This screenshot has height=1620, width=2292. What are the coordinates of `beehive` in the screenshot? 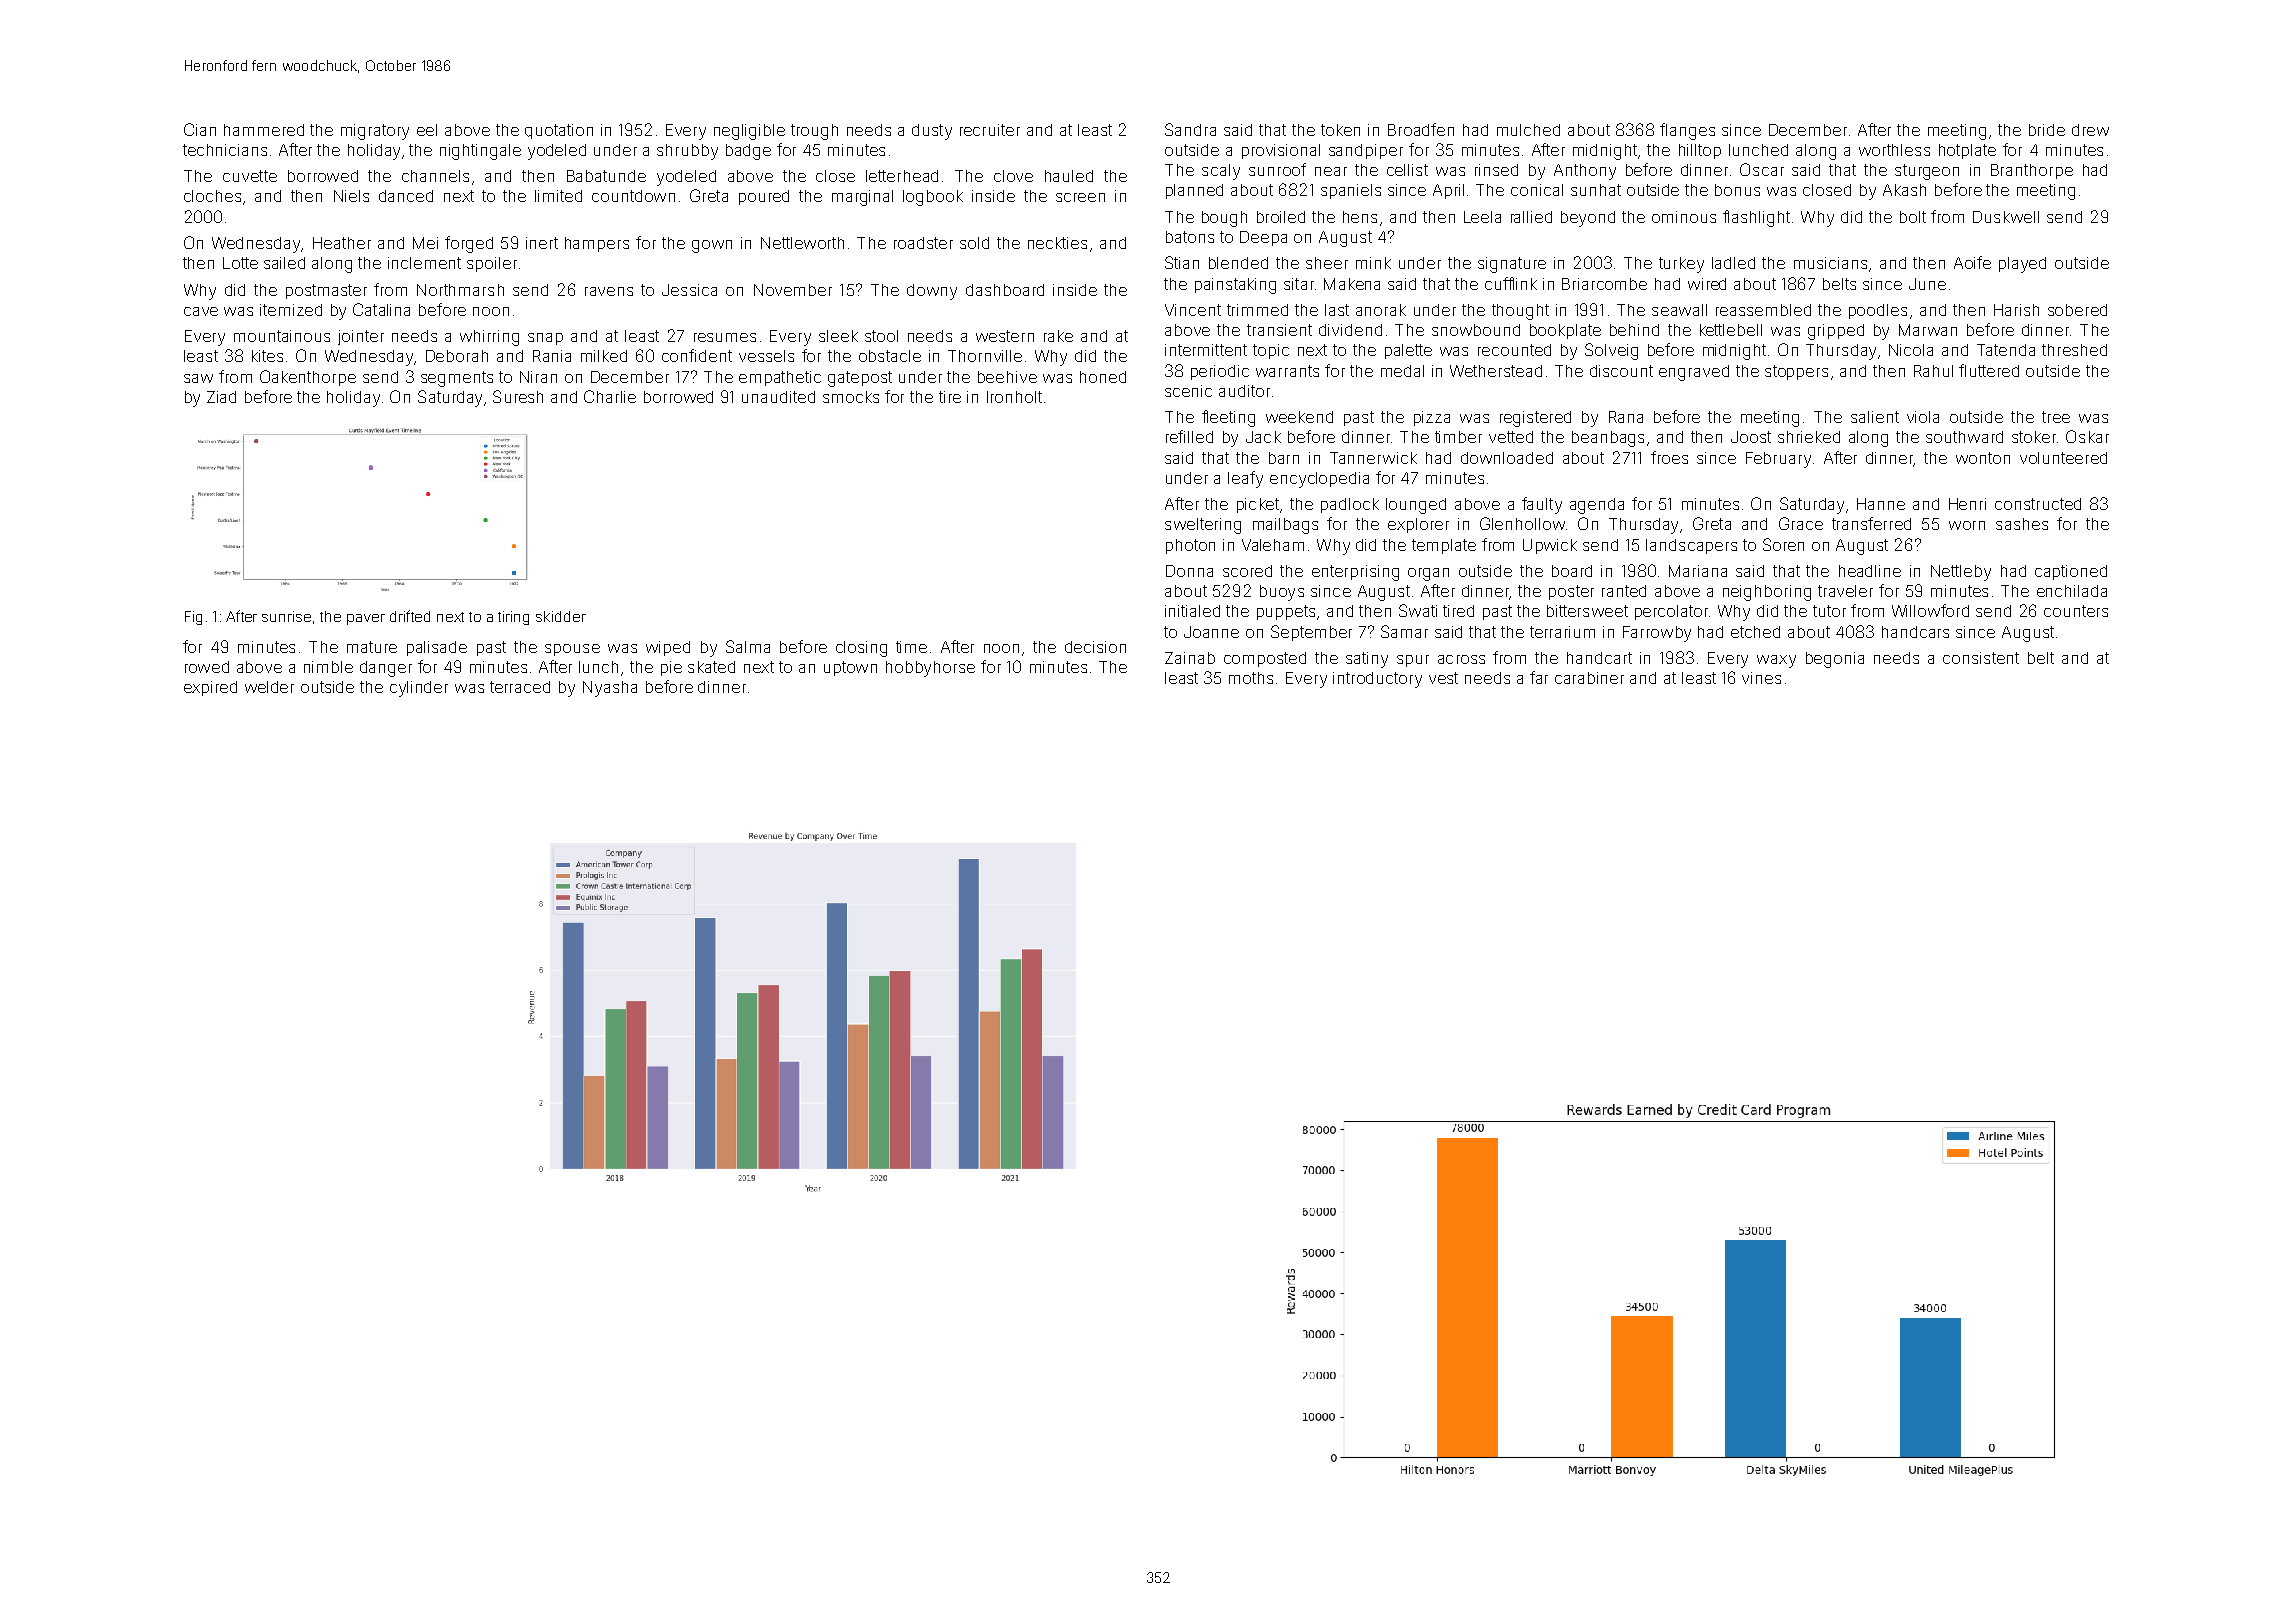 It's located at (1007, 377).
